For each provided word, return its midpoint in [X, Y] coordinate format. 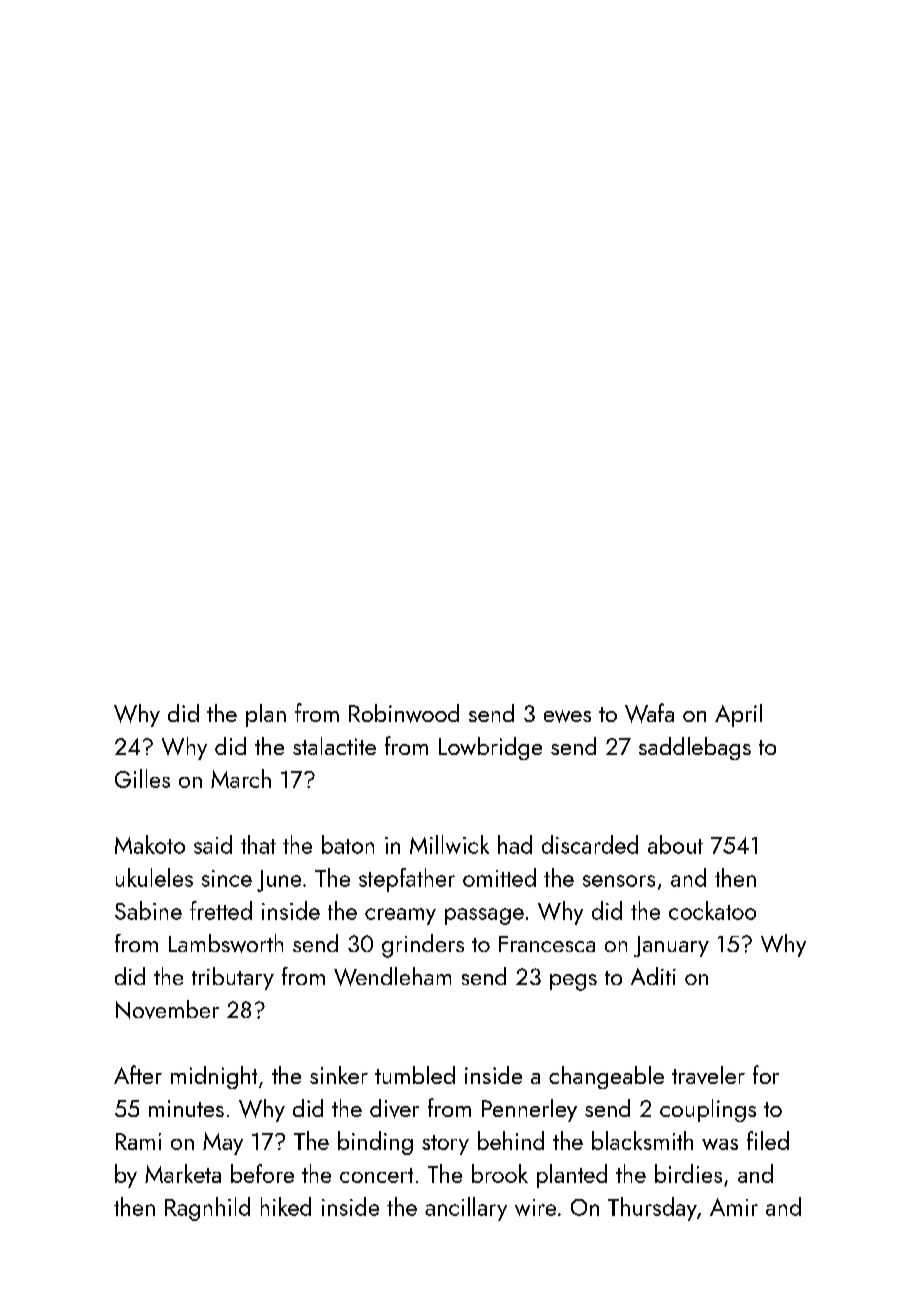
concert [376, 1175]
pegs [573, 982]
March [241, 778]
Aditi [653, 976]
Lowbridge [490, 748]
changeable [606, 1077]
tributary [233, 978]
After [138, 1074]
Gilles [142, 778]
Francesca [547, 944]
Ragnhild [207, 1209]
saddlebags [695, 748]
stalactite [334, 746]
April [738, 715]
